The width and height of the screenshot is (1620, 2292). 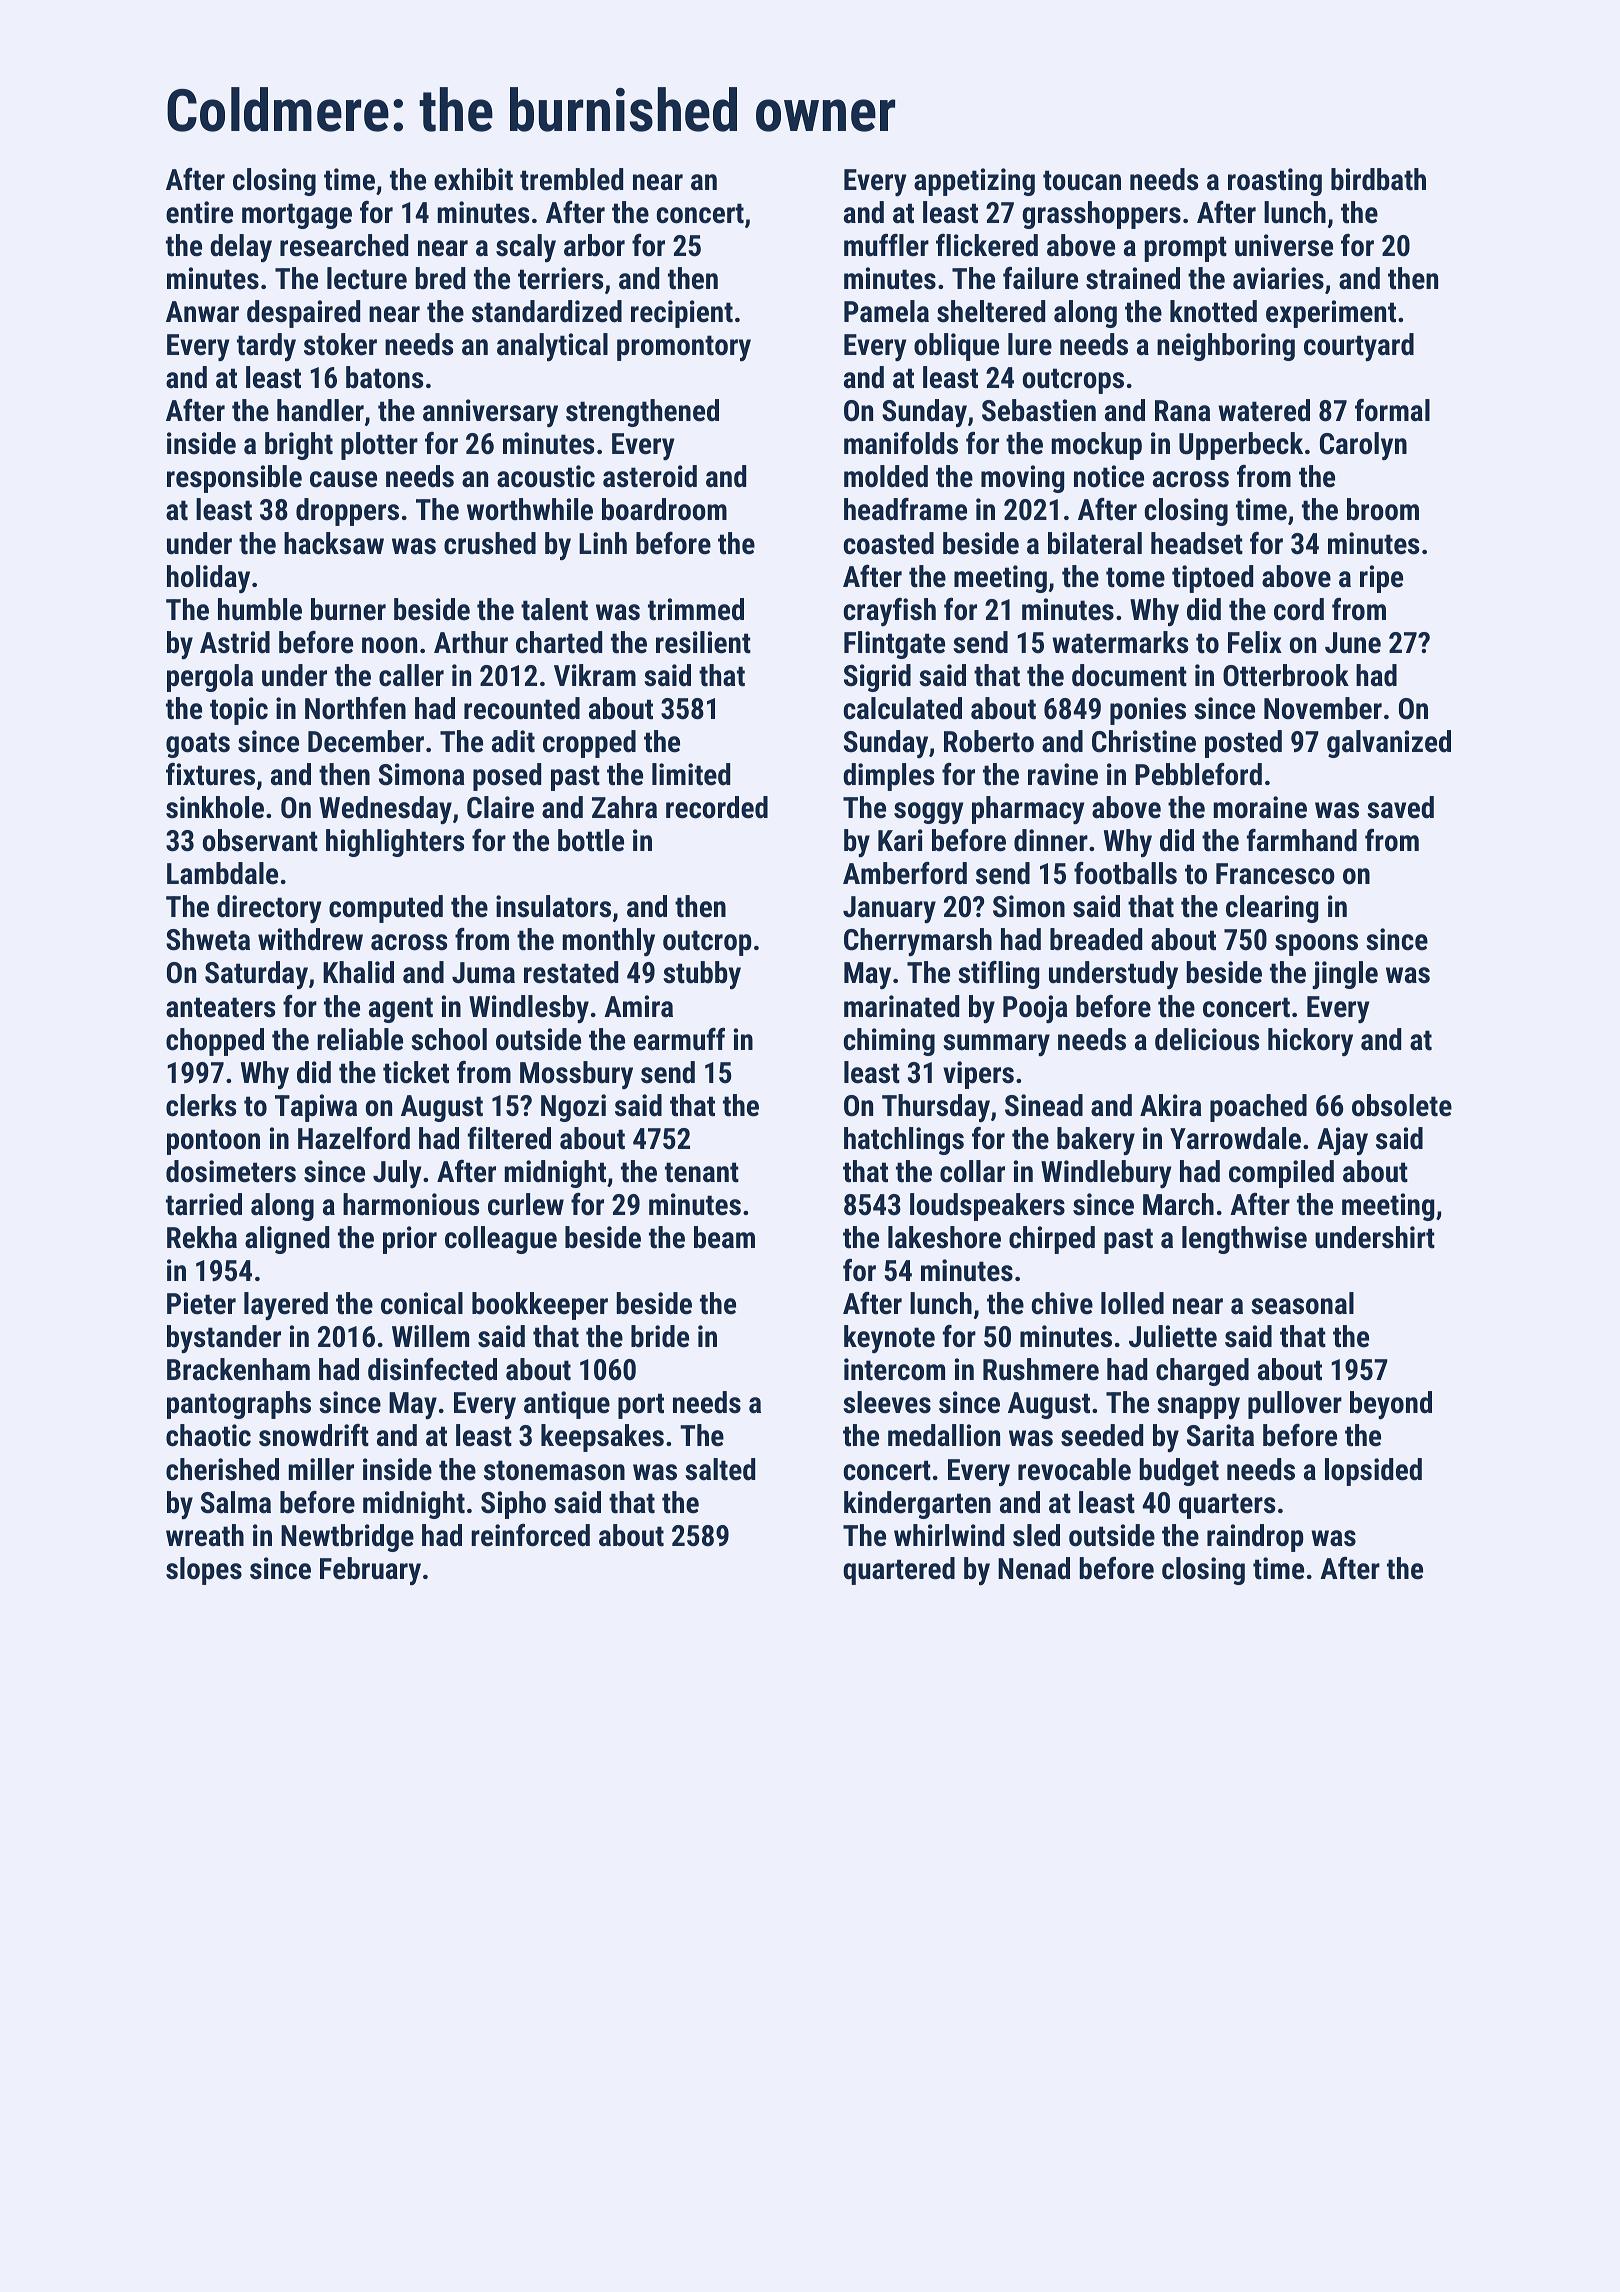 What do you see at coordinates (724, 1237) in the screenshot?
I see `beam` at bounding box center [724, 1237].
